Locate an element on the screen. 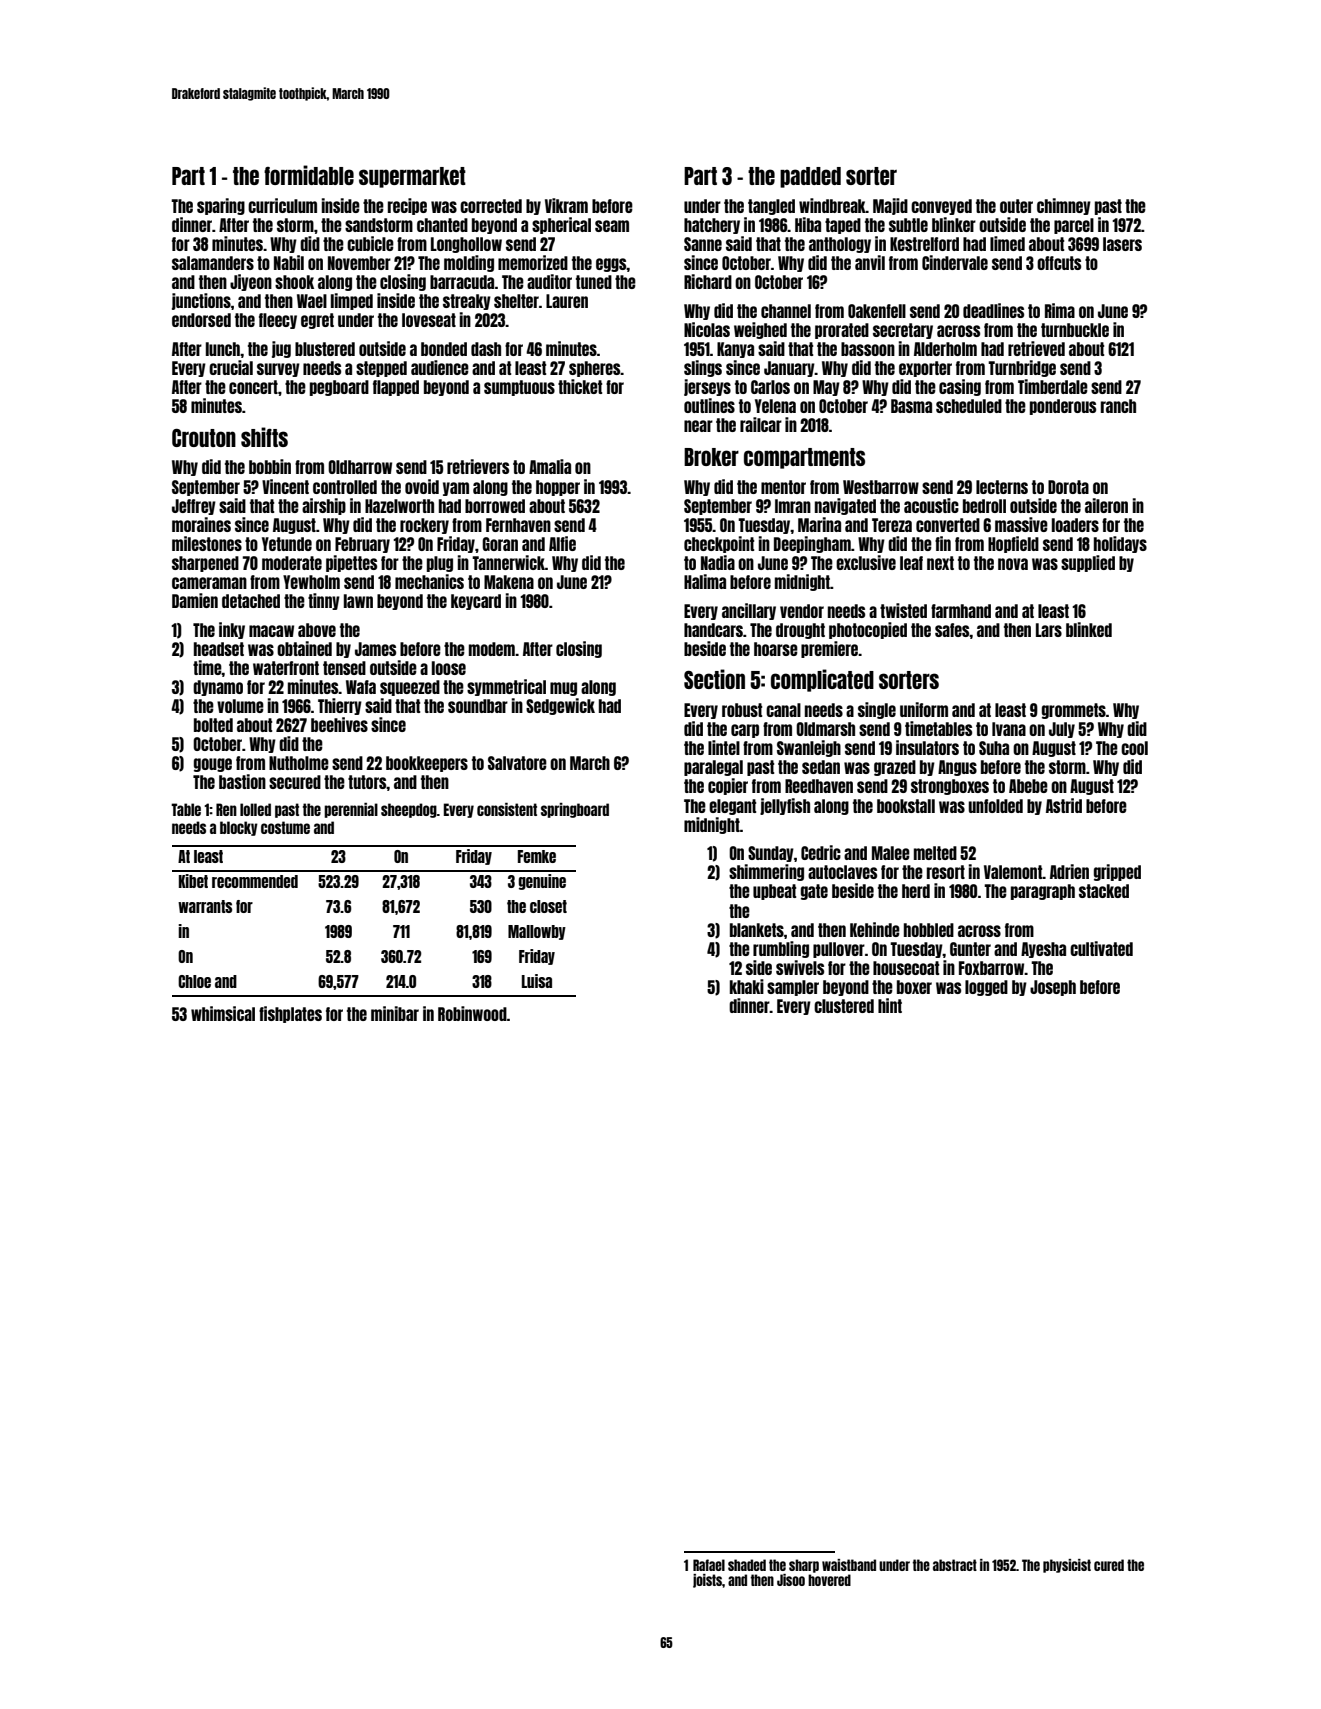  Sedgewick is located at coordinates (560, 706).
